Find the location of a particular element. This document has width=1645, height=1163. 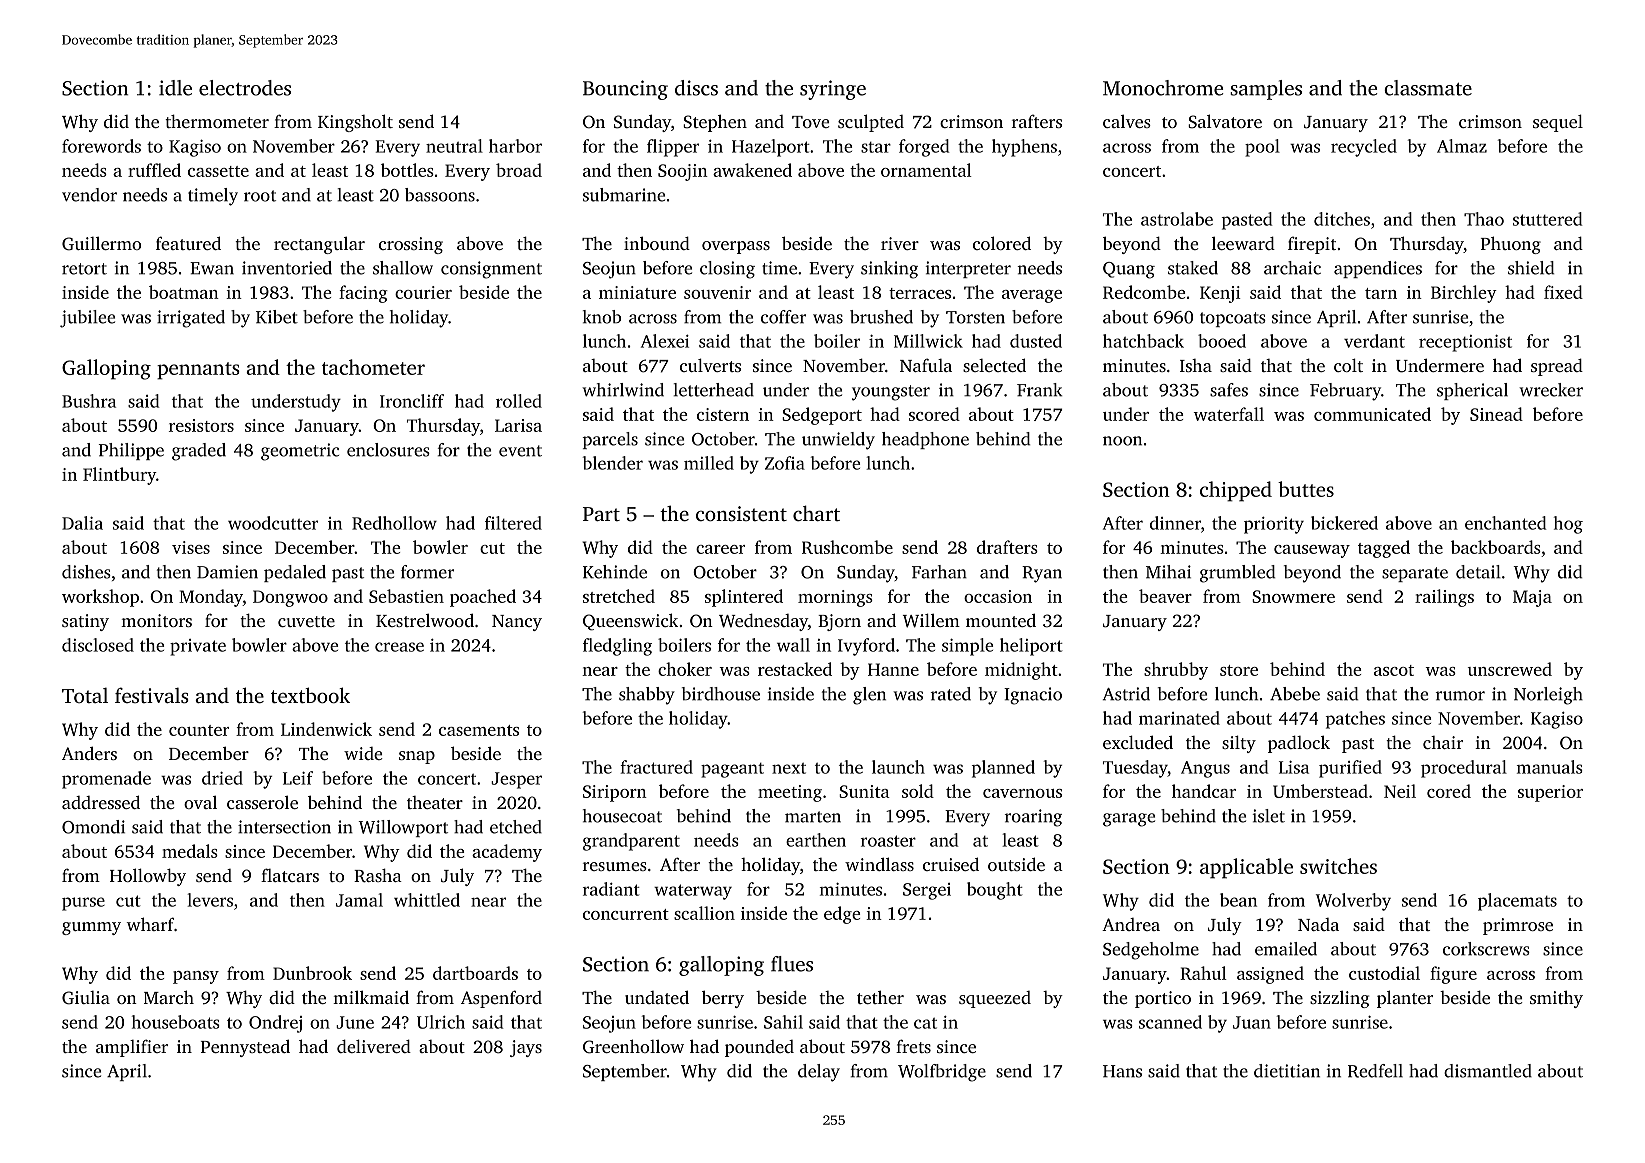

Dalia is located at coordinates (82, 523).
